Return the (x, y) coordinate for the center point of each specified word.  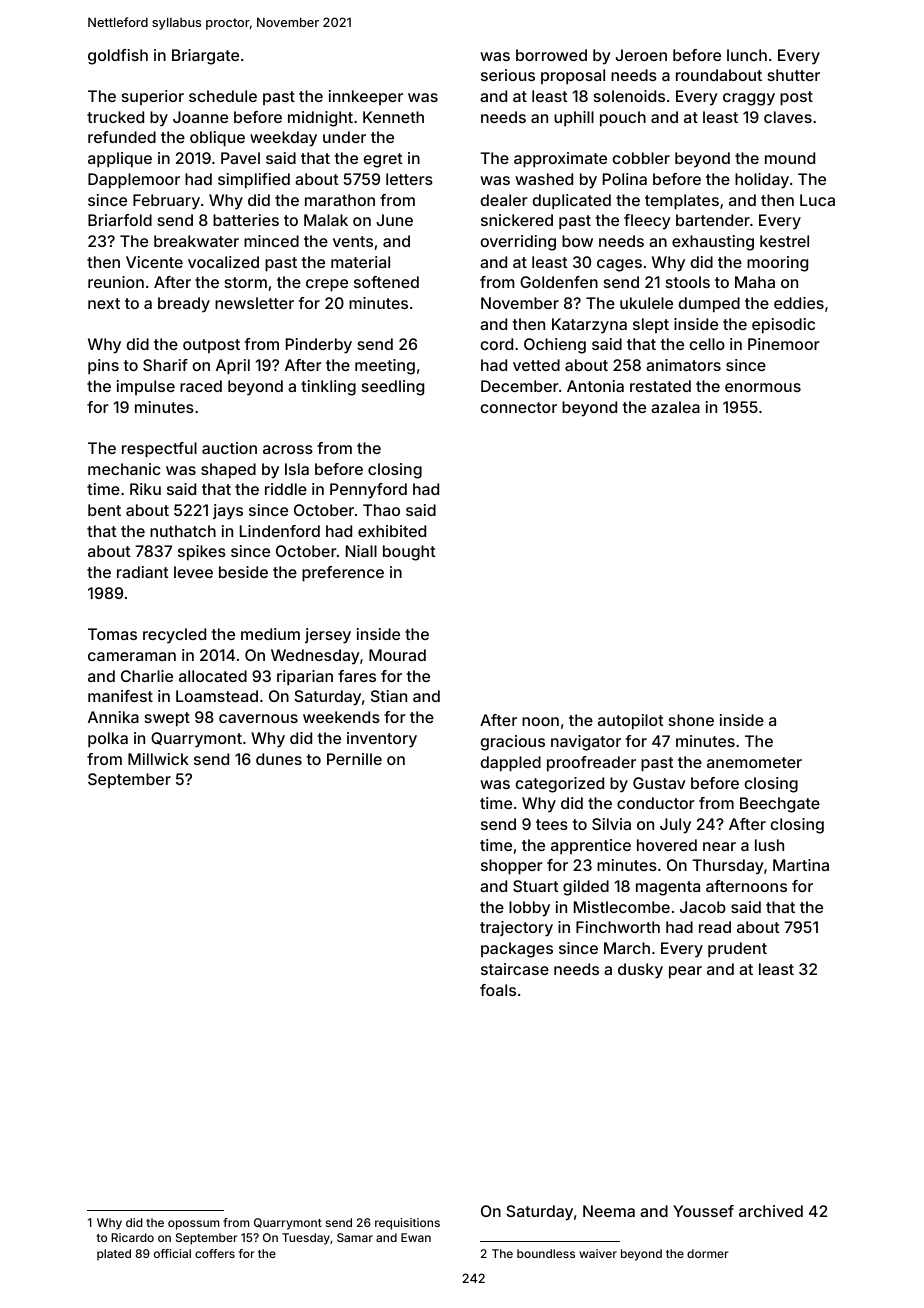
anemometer (754, 762)
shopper (512, 867)
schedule (223, 96)
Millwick (158, 759)
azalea (675, 407)
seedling (393, 388)
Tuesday (306, 1239)
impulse (146, 387)
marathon (340, 200)
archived (771, 1211)
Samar (355, 1237)
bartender (713, 220)
